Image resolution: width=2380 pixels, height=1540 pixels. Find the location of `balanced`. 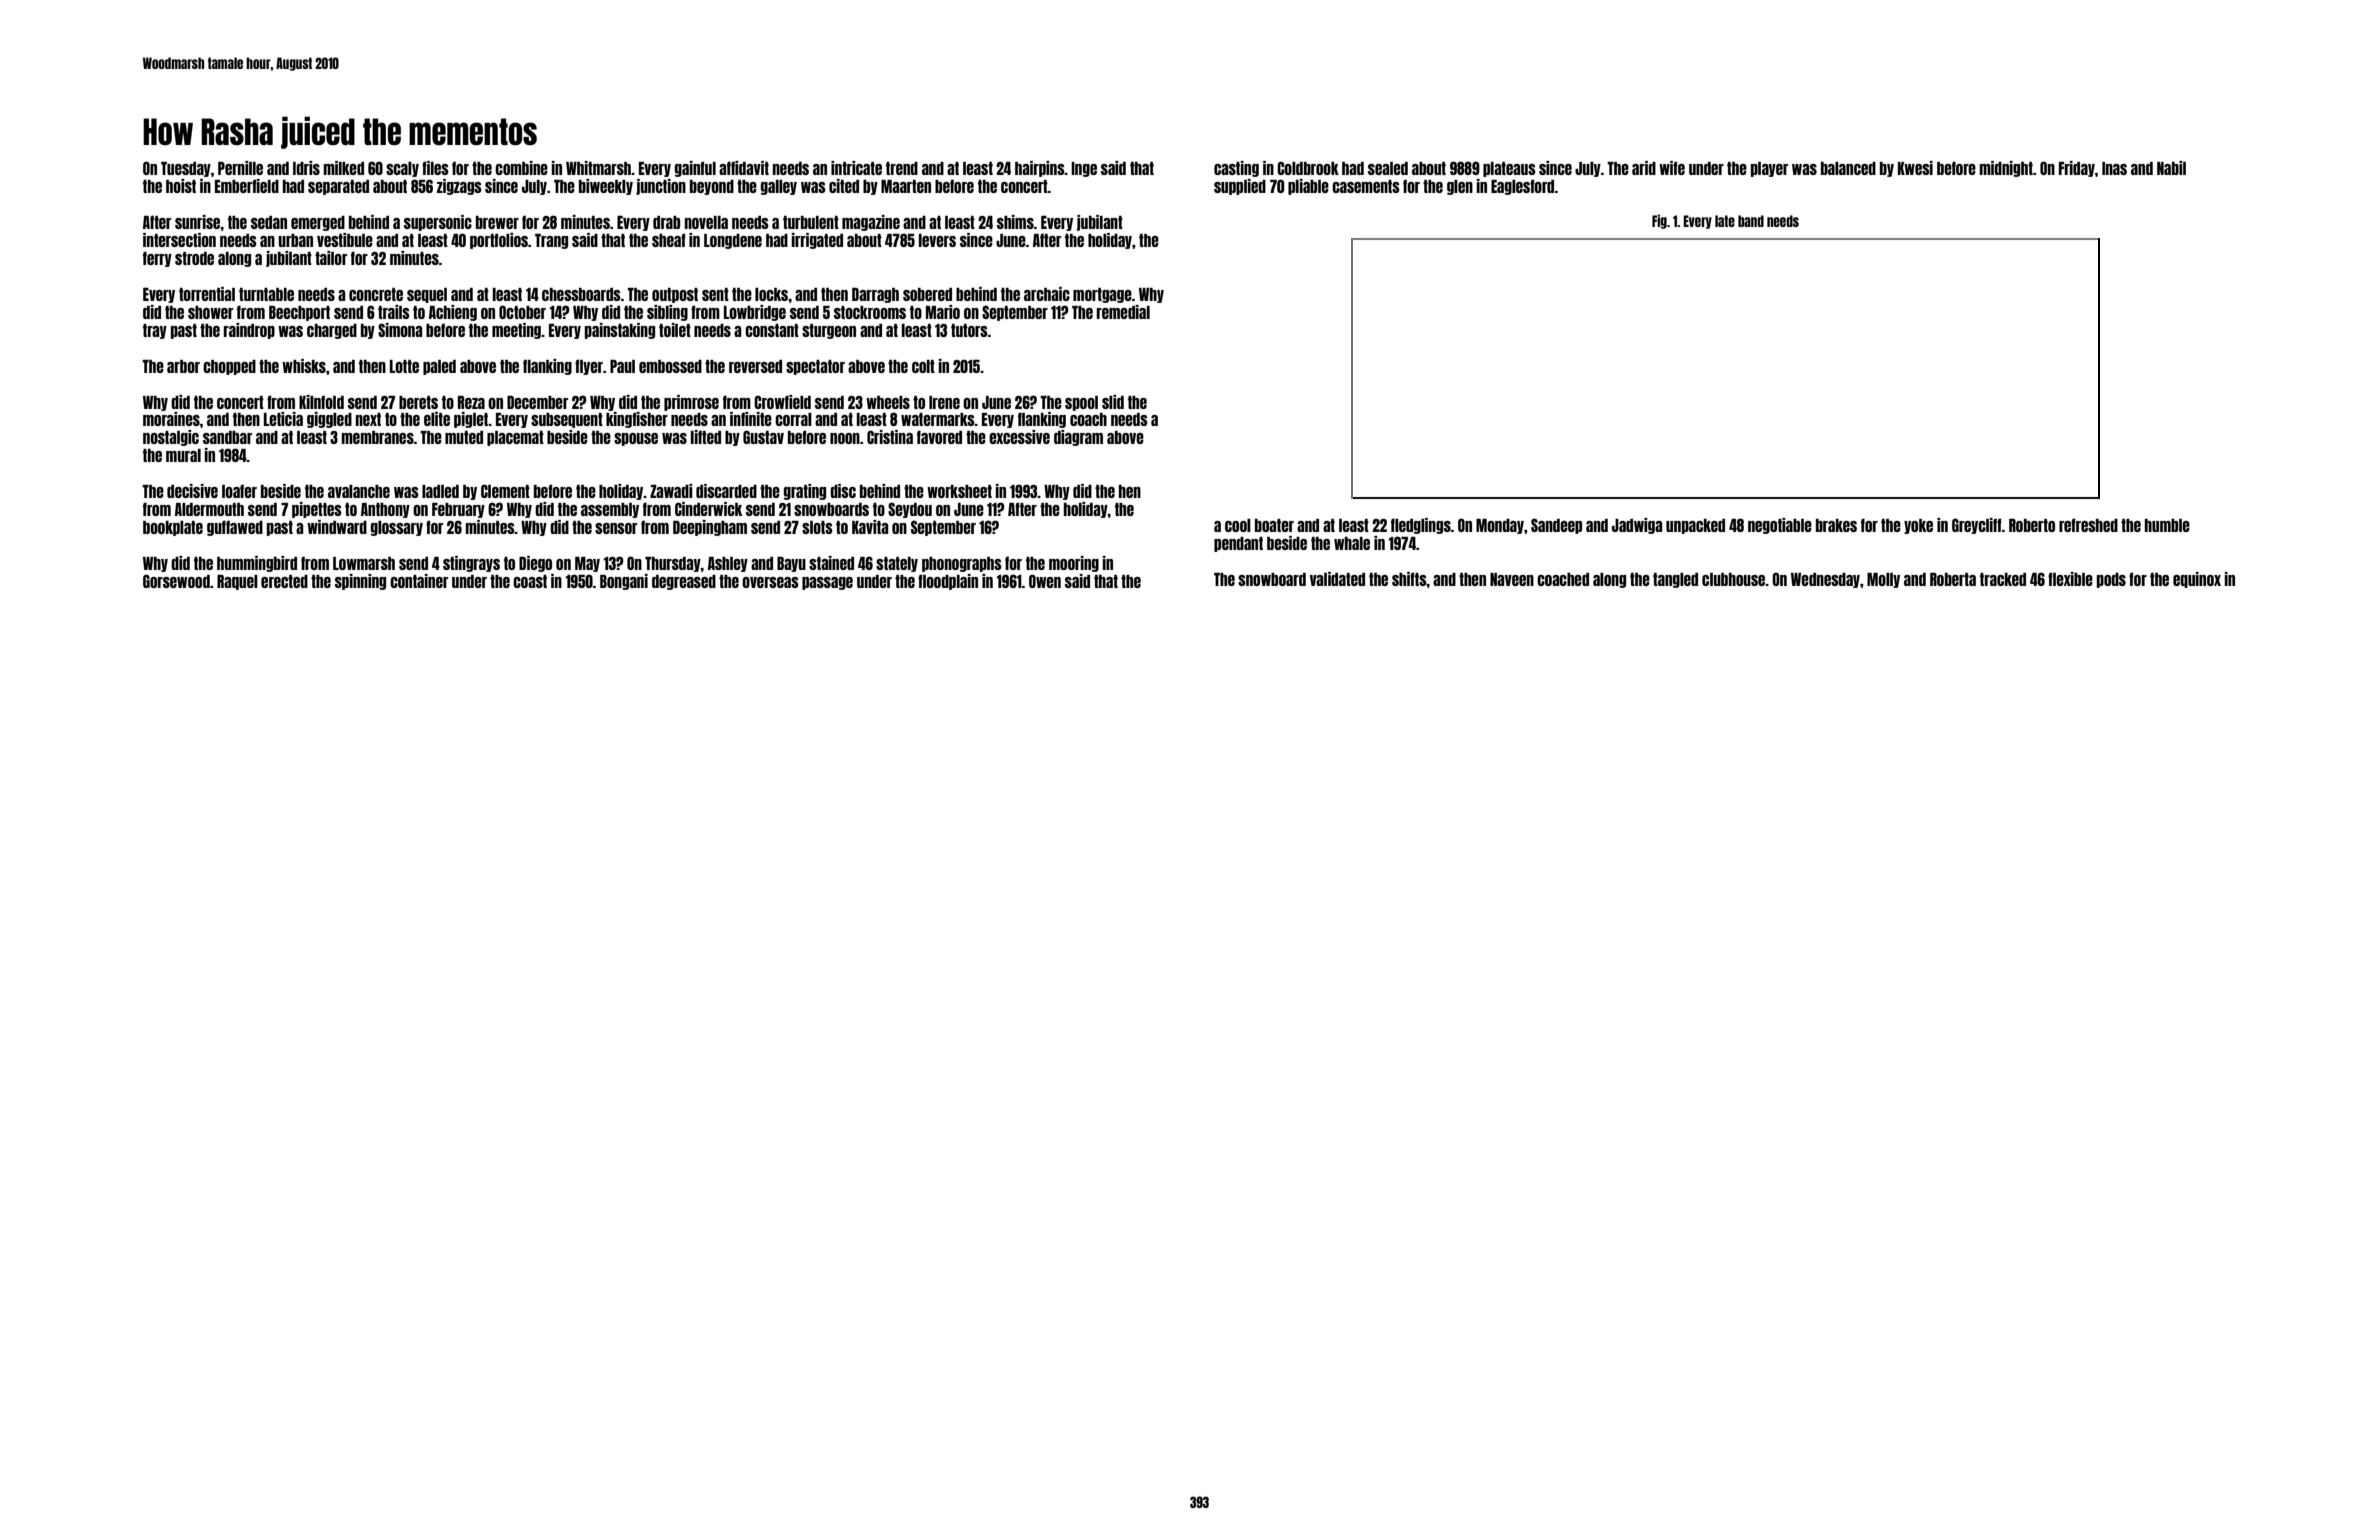

balanced is located at coordinates (1848, 168).
